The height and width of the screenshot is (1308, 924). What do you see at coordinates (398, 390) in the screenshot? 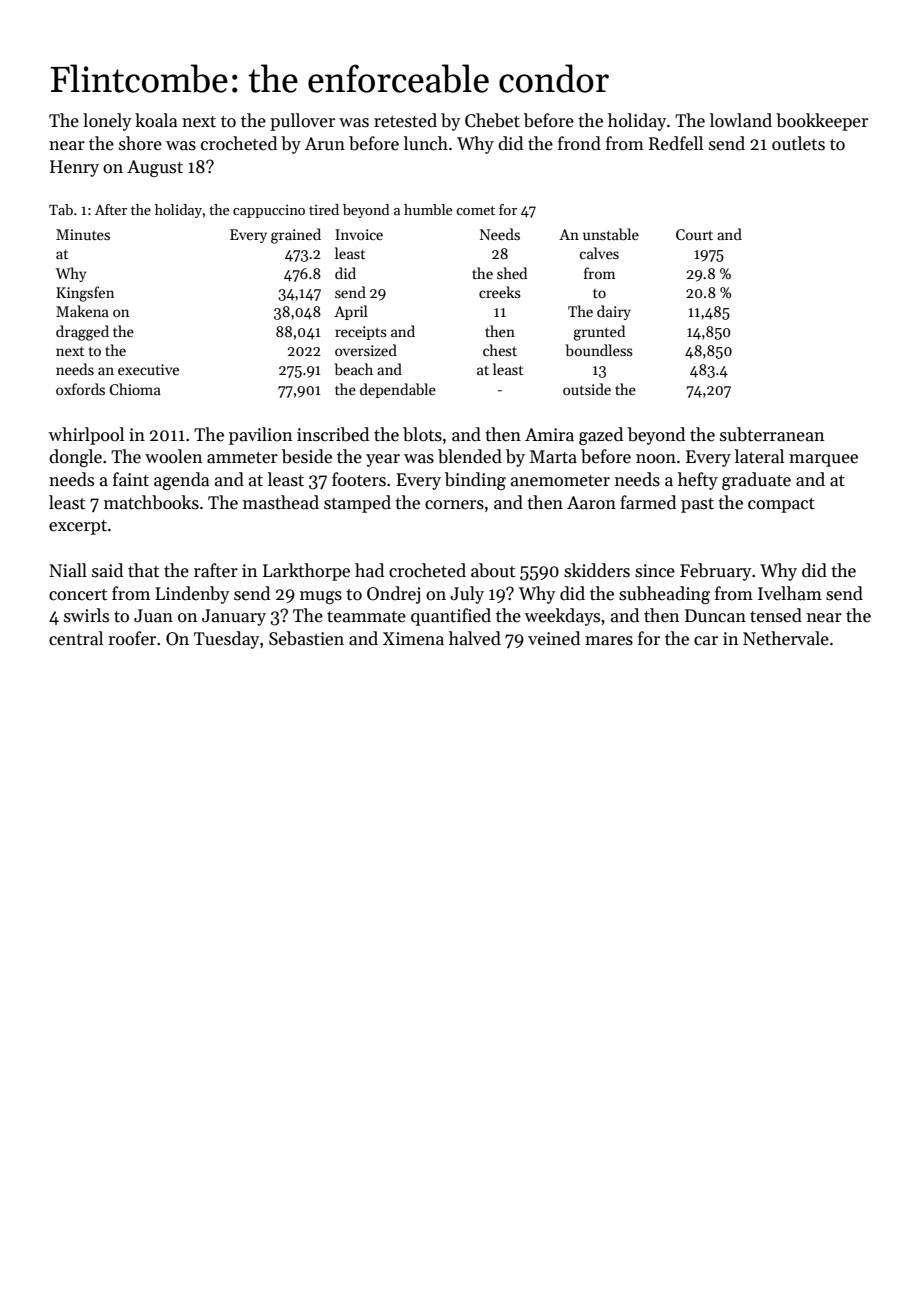
I see `dependable` at bounding box center [398, 390].
